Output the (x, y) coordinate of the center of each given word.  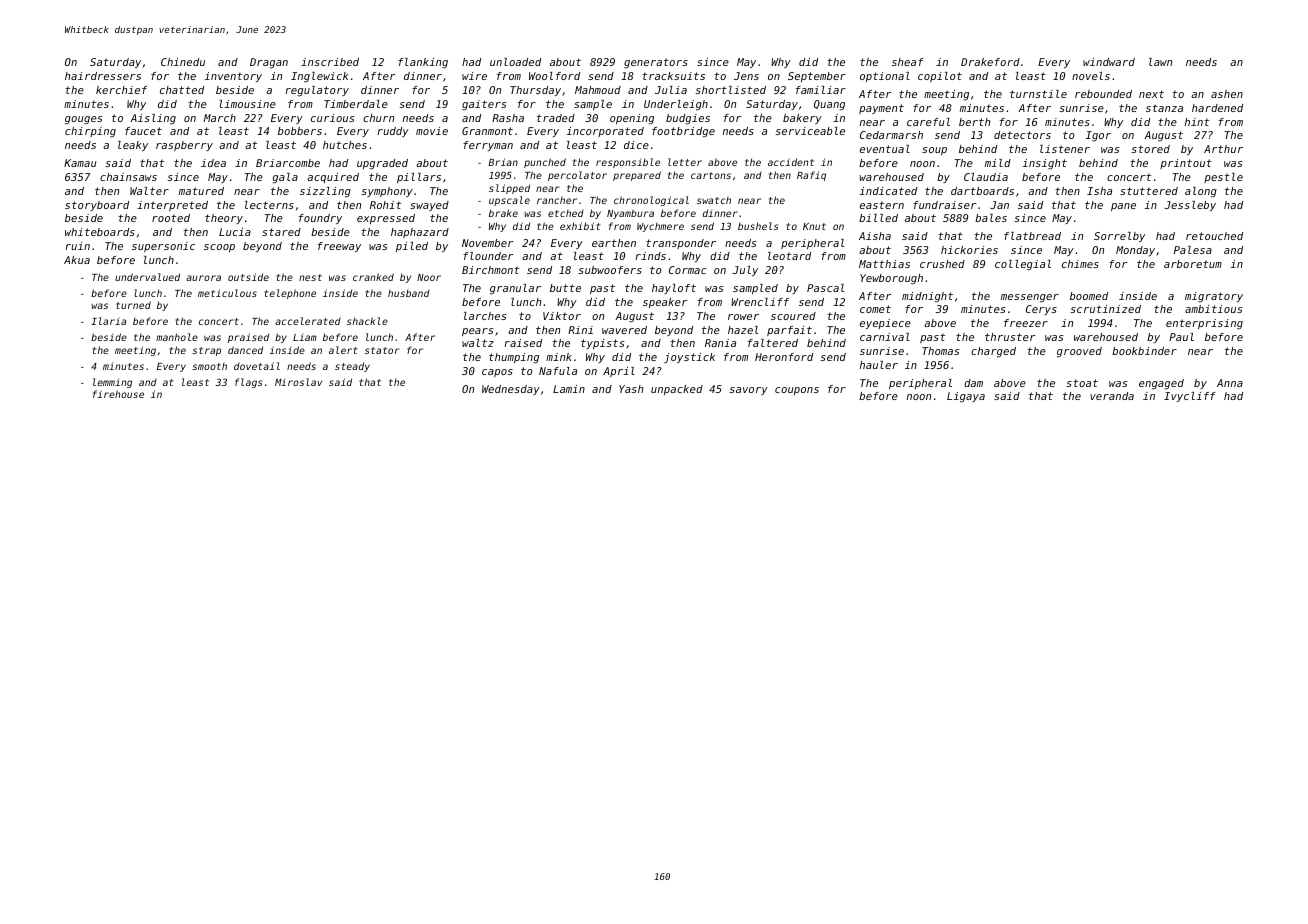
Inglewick (320, 77)
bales (991, 218)
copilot (940, 77)
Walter (149, 191)
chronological (651, 201)
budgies (688, 119)
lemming (112, 383)
